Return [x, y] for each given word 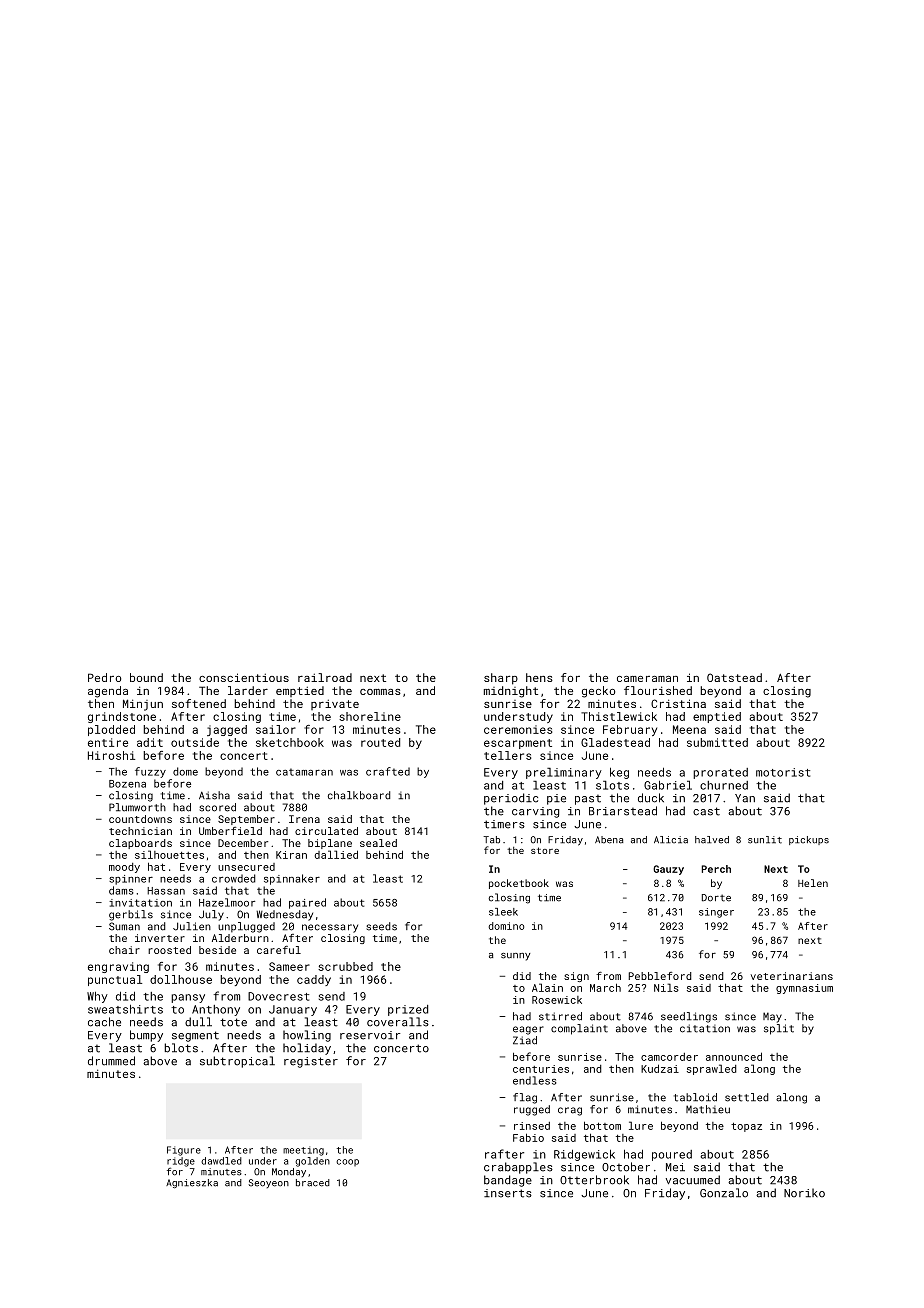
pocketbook [519, 884]
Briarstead [623, 811]
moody [124, 868]
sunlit [765, 840]
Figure [184, 1151]
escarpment [518, 744]
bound [146, 677]
